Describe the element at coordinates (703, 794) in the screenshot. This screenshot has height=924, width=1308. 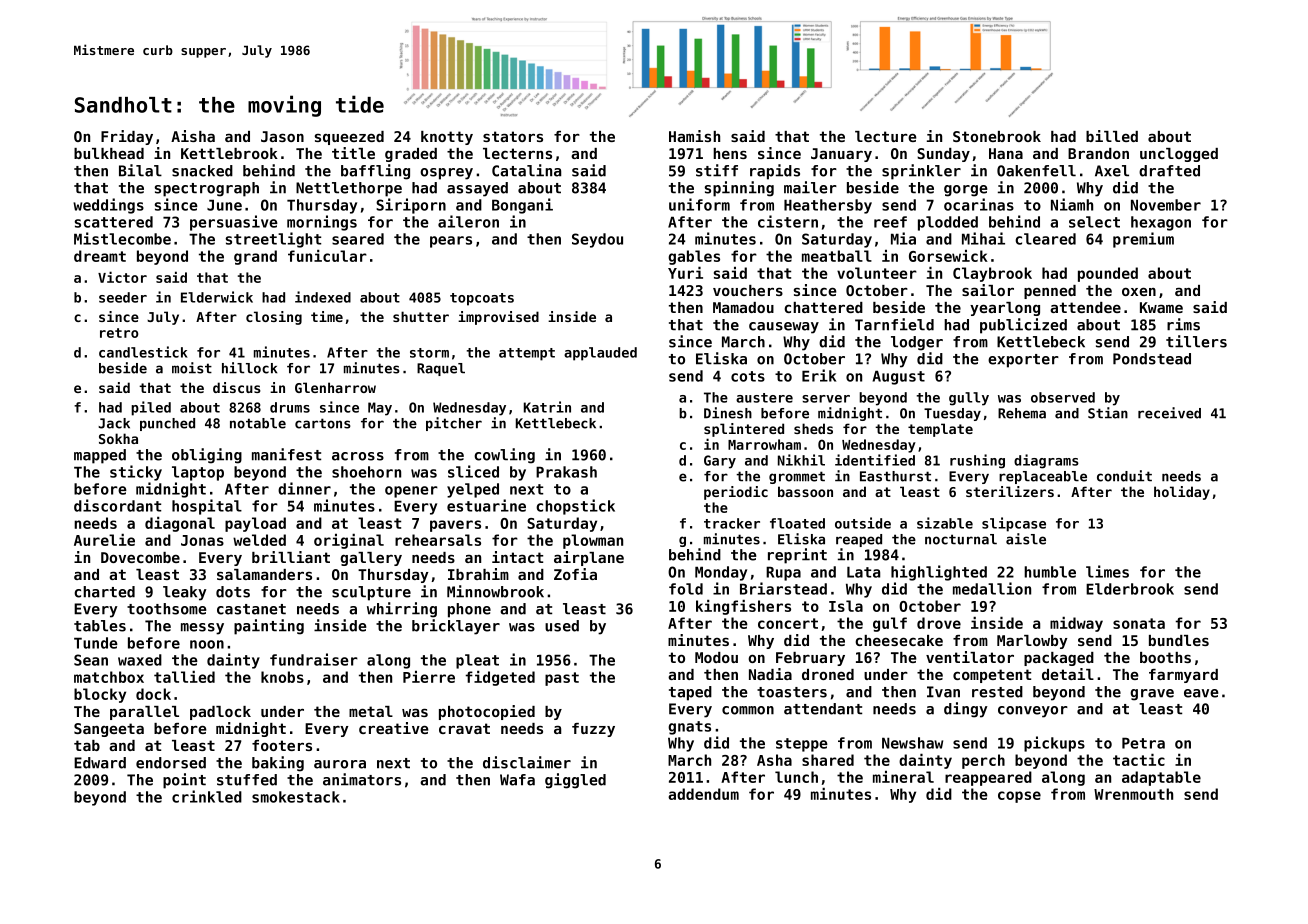
I see `addendum` at that location.
